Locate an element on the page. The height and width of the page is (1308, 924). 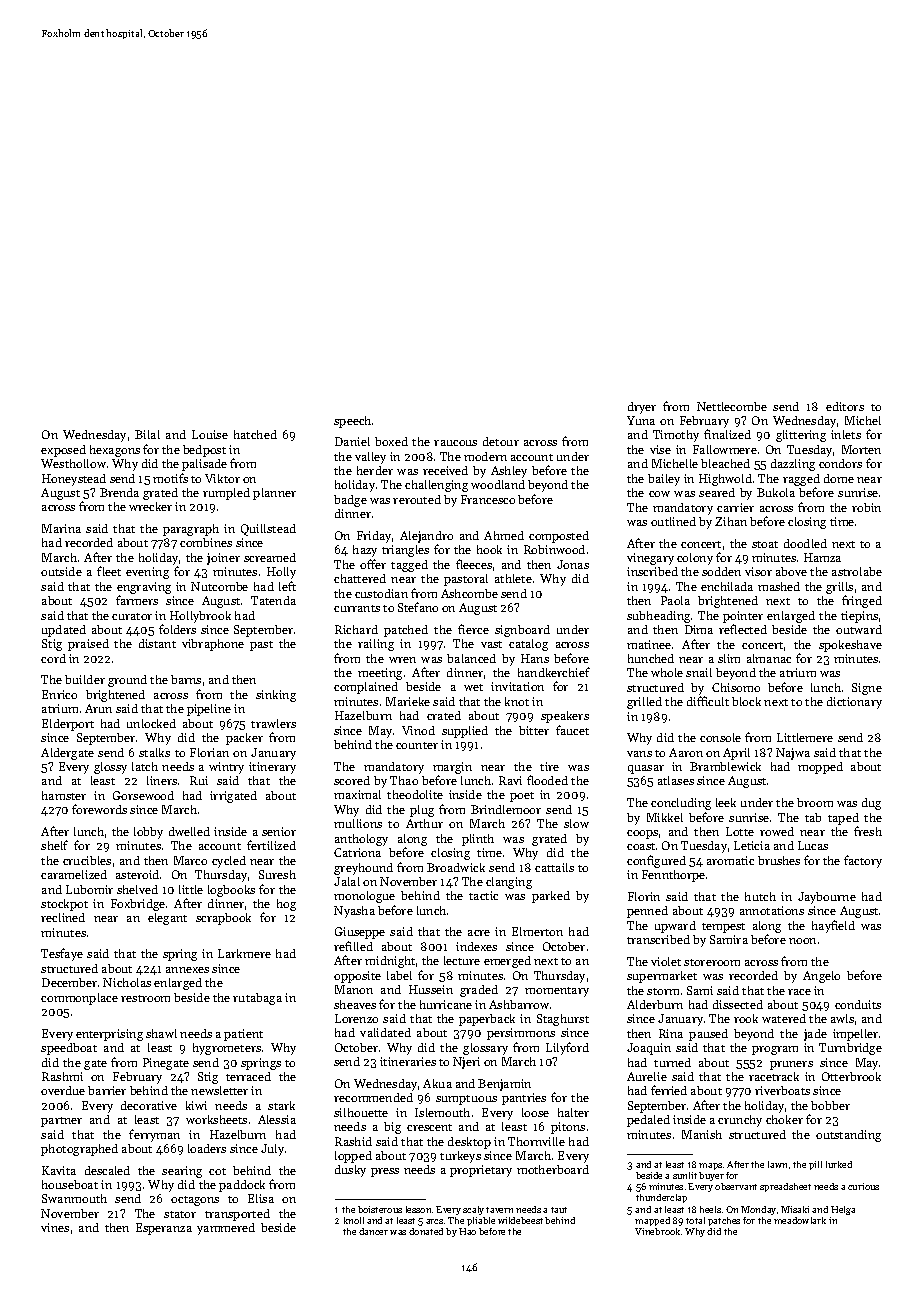
Aaron is located at coordinates (686, 752).
